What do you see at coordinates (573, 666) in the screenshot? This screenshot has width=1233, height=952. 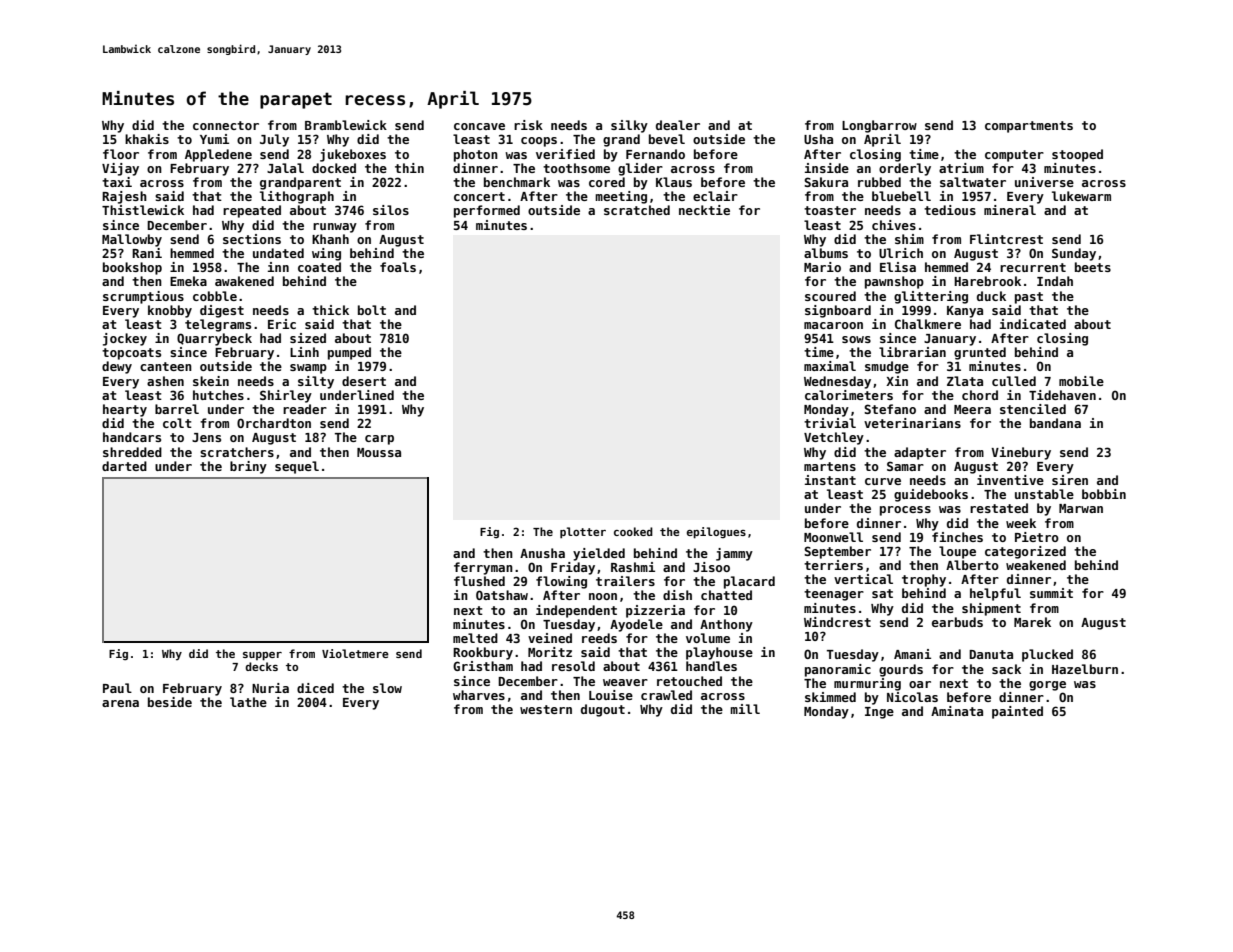 I see `resold` at bounding box center [573, 666].
